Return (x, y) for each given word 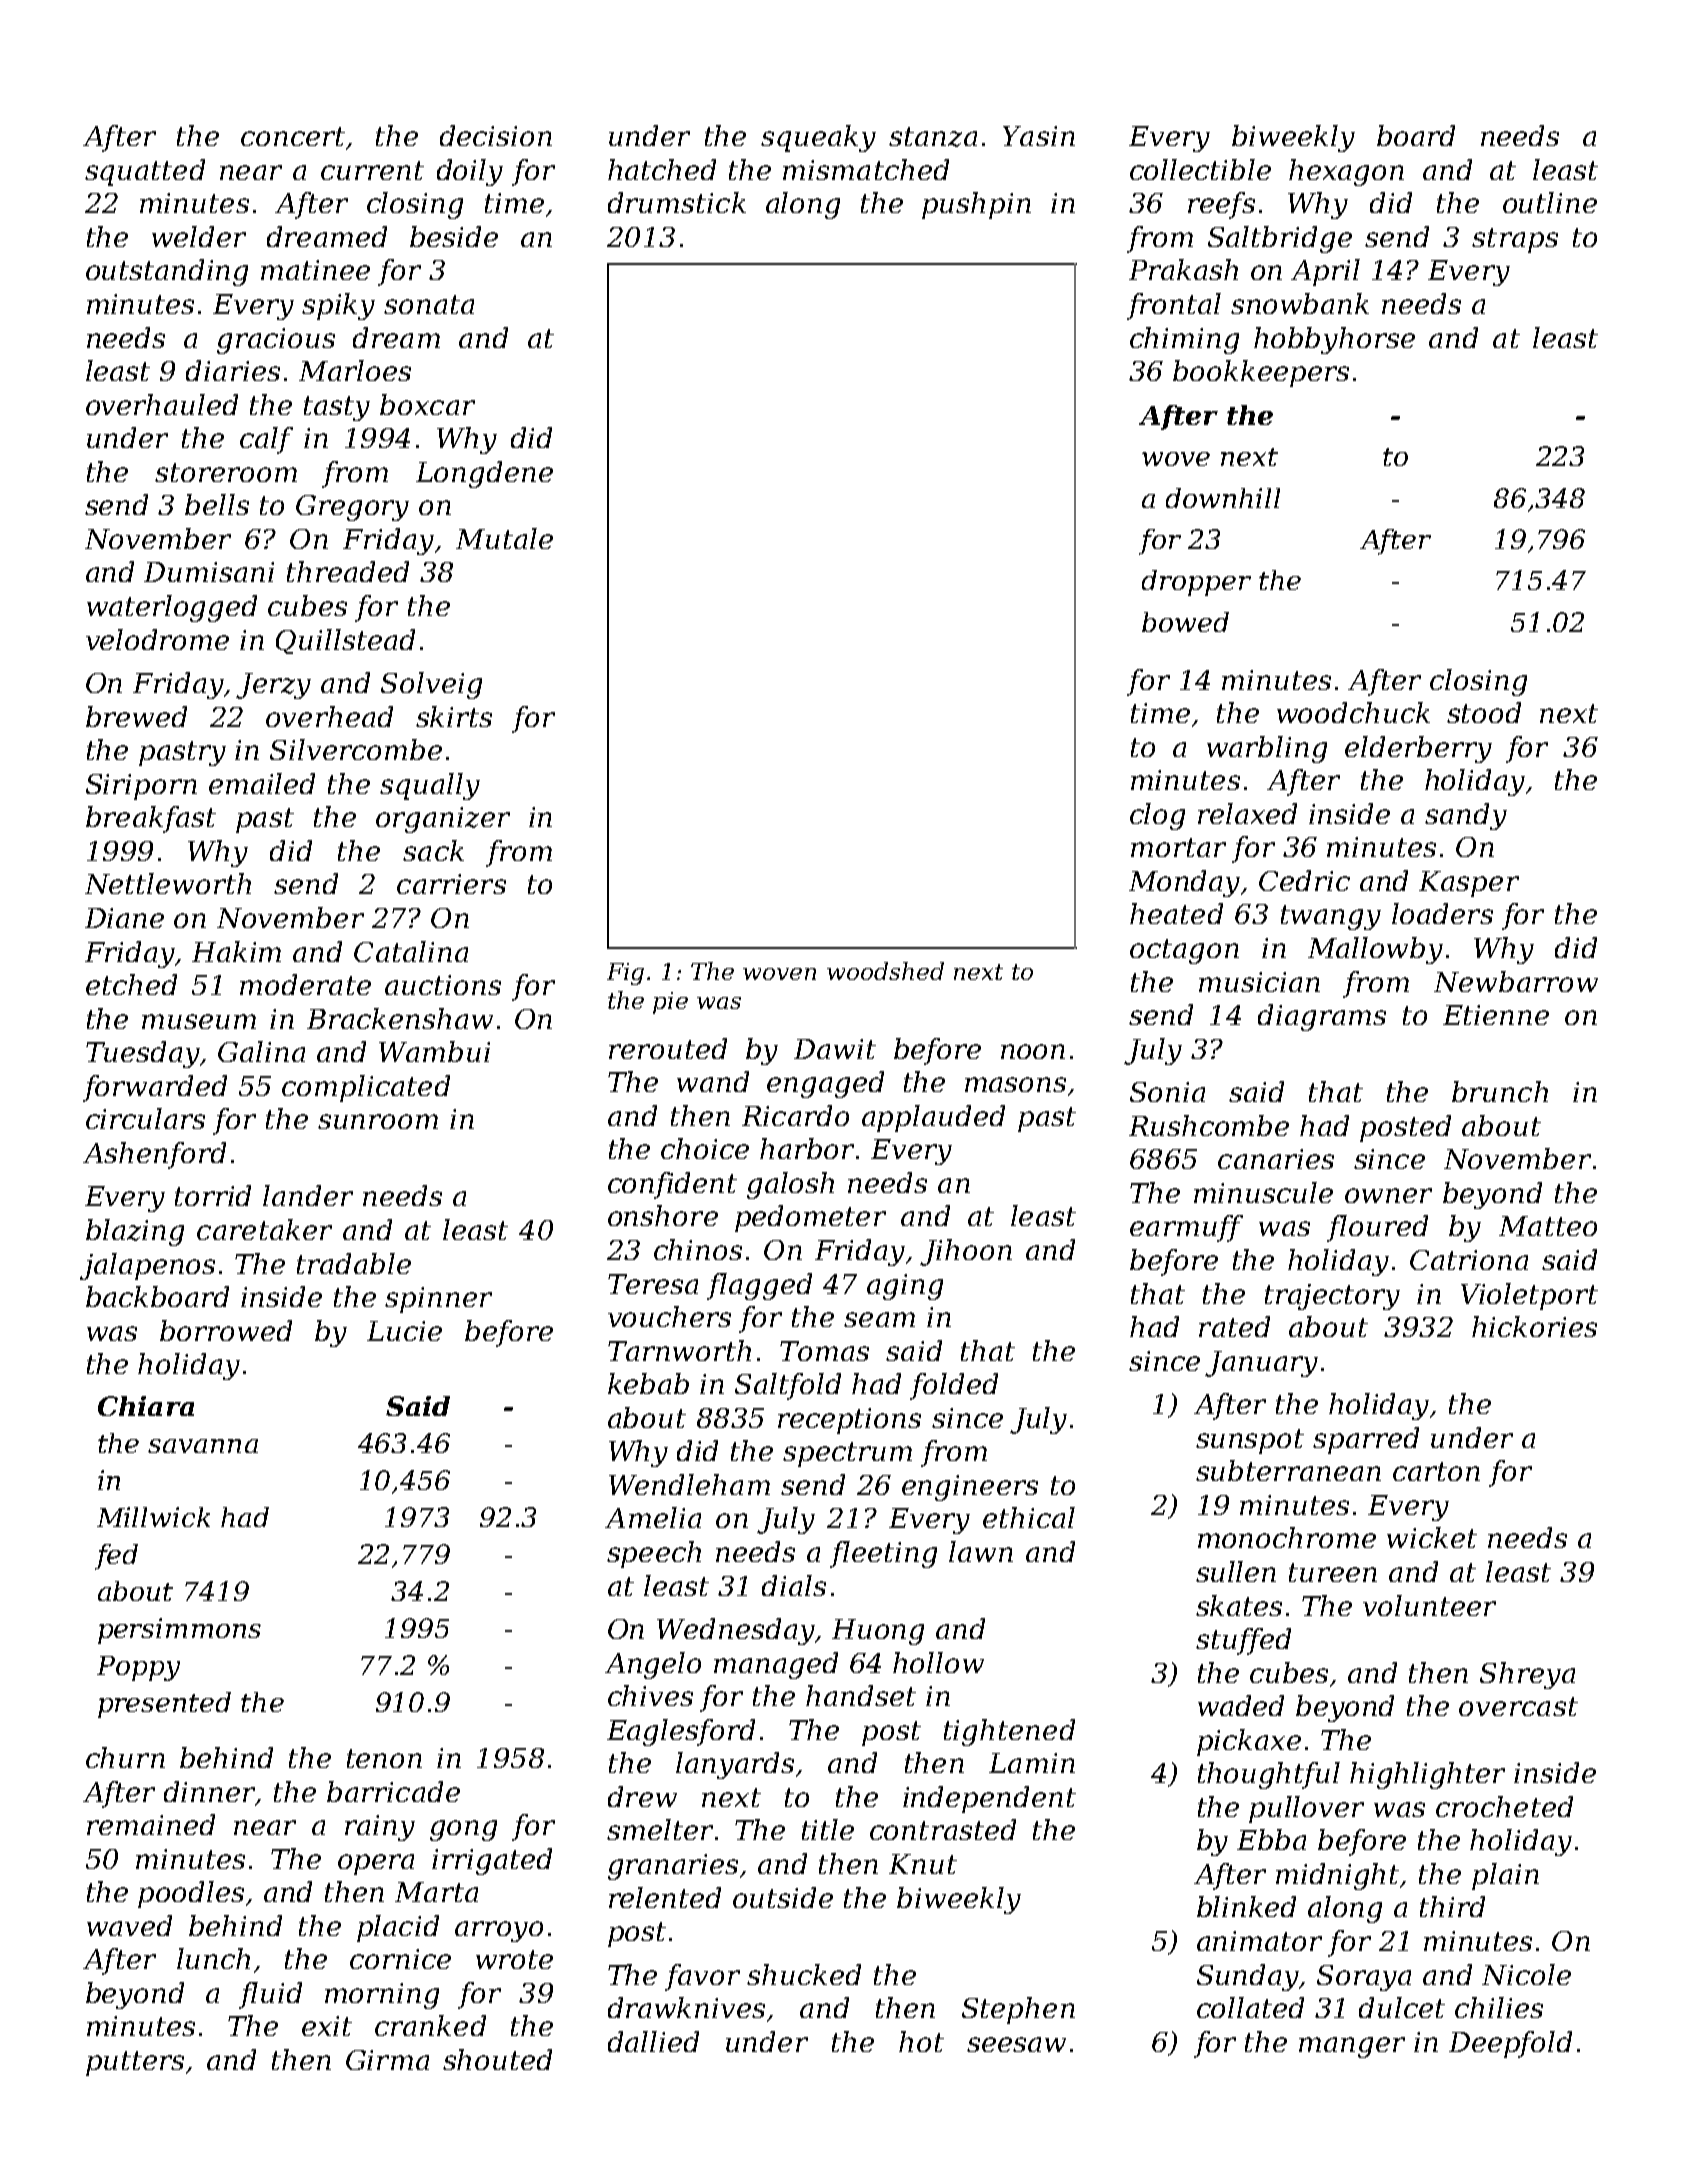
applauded (933, 1118)
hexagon (1346, 172)
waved (129, 1925)
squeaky (818, 138)
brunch (1500, 1091)
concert (293, 136)
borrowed (226, 1330)
